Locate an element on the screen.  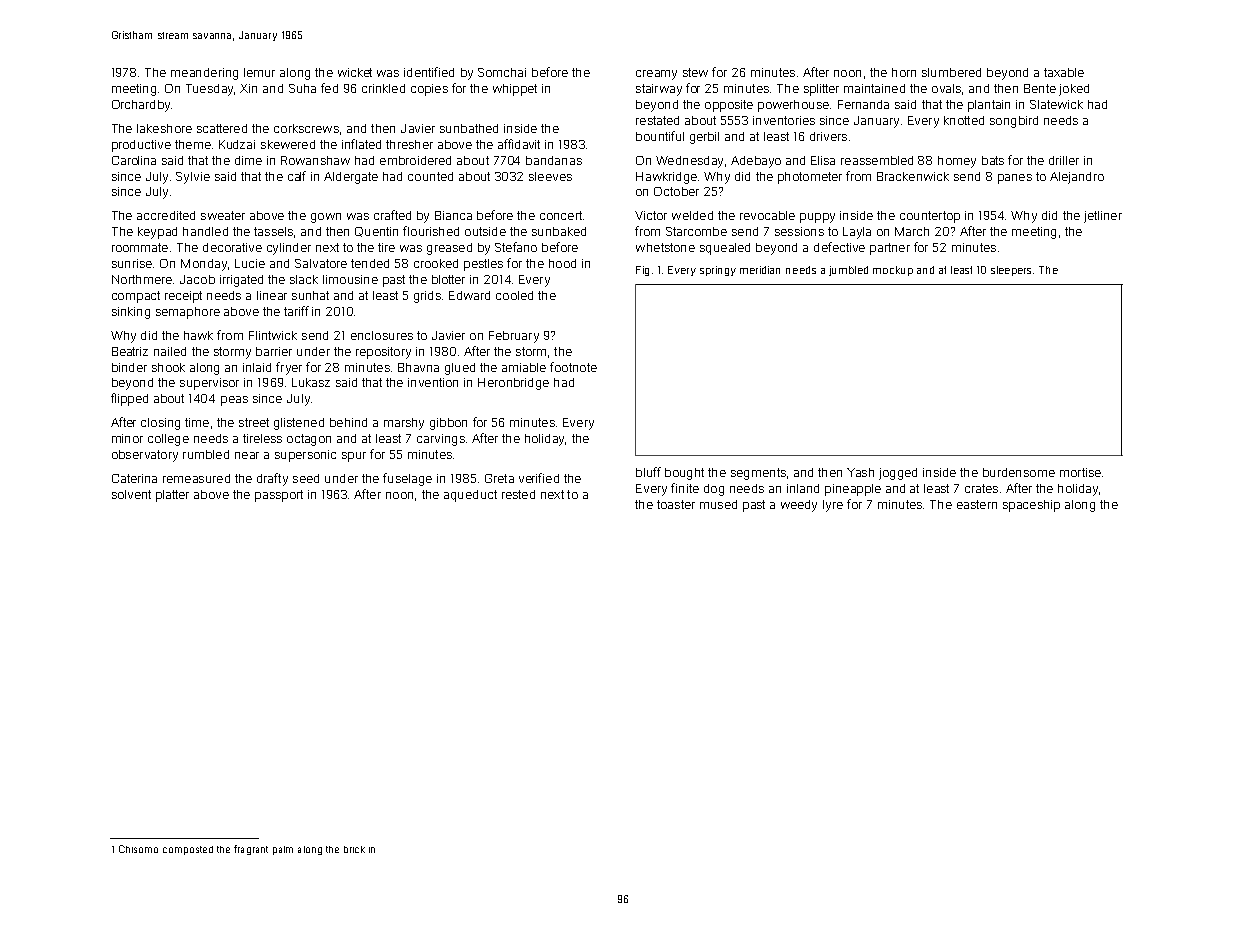
corkscrews is located at coordinates (306, 128).
